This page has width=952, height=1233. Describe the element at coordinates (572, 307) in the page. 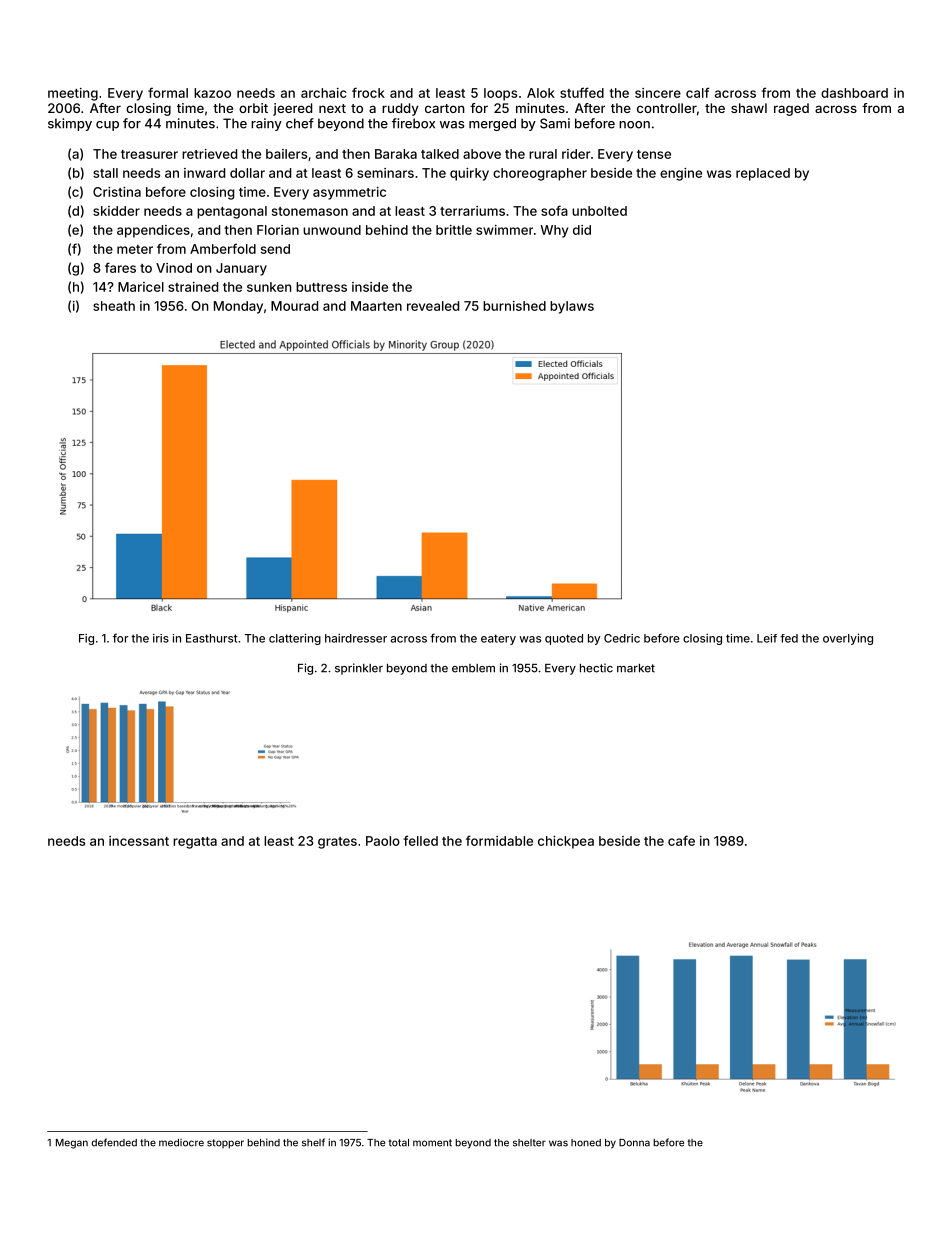

I see `bylaws` at that location.
